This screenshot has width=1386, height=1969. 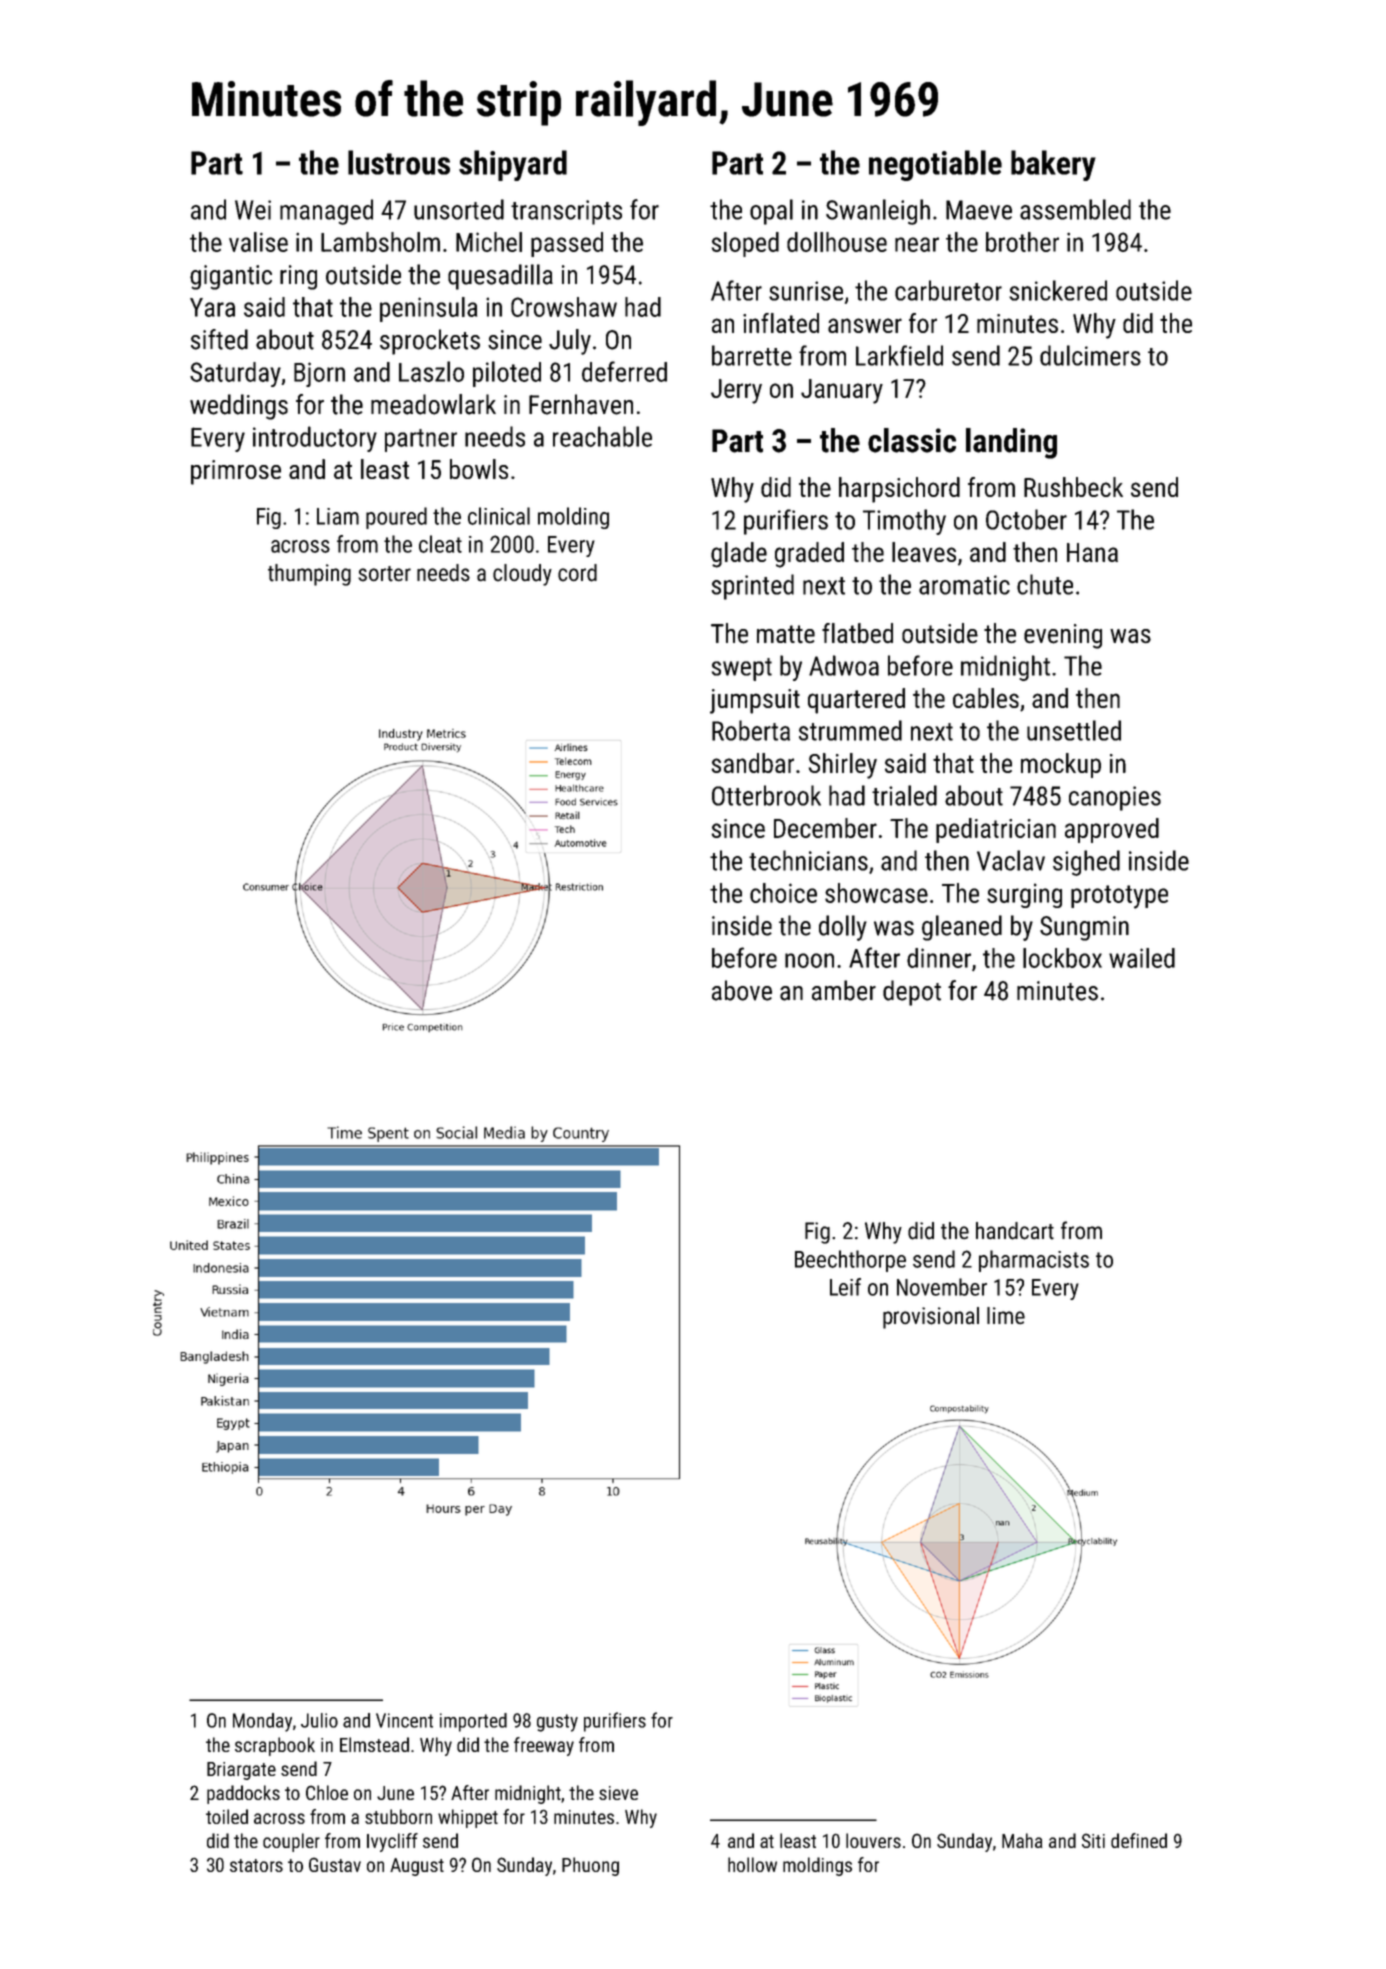 I want to click on Siti, so click(x=1093, y=1840).
